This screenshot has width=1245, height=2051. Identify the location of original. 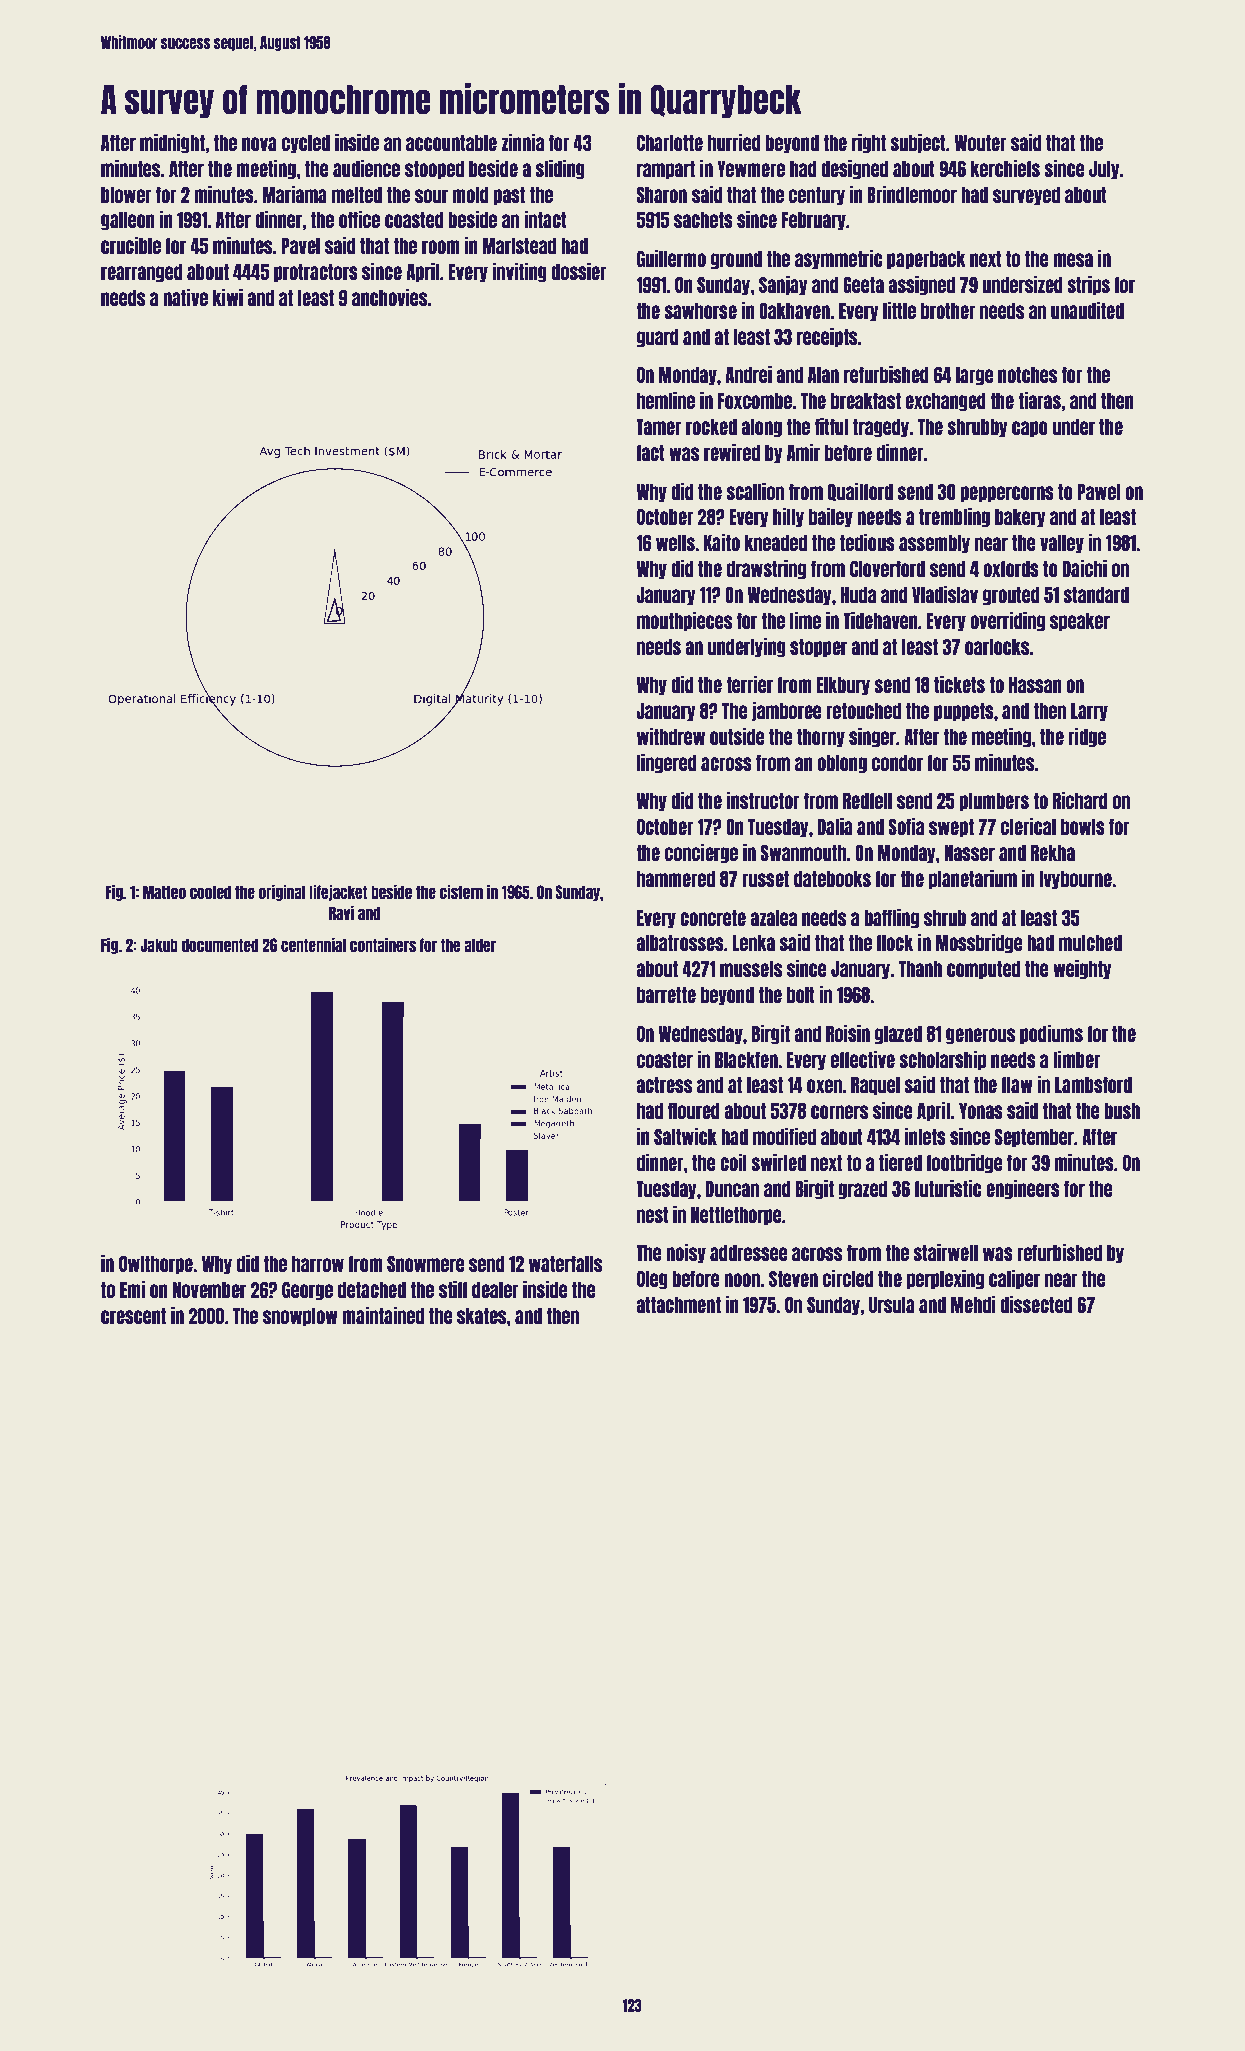
(282, 892).
